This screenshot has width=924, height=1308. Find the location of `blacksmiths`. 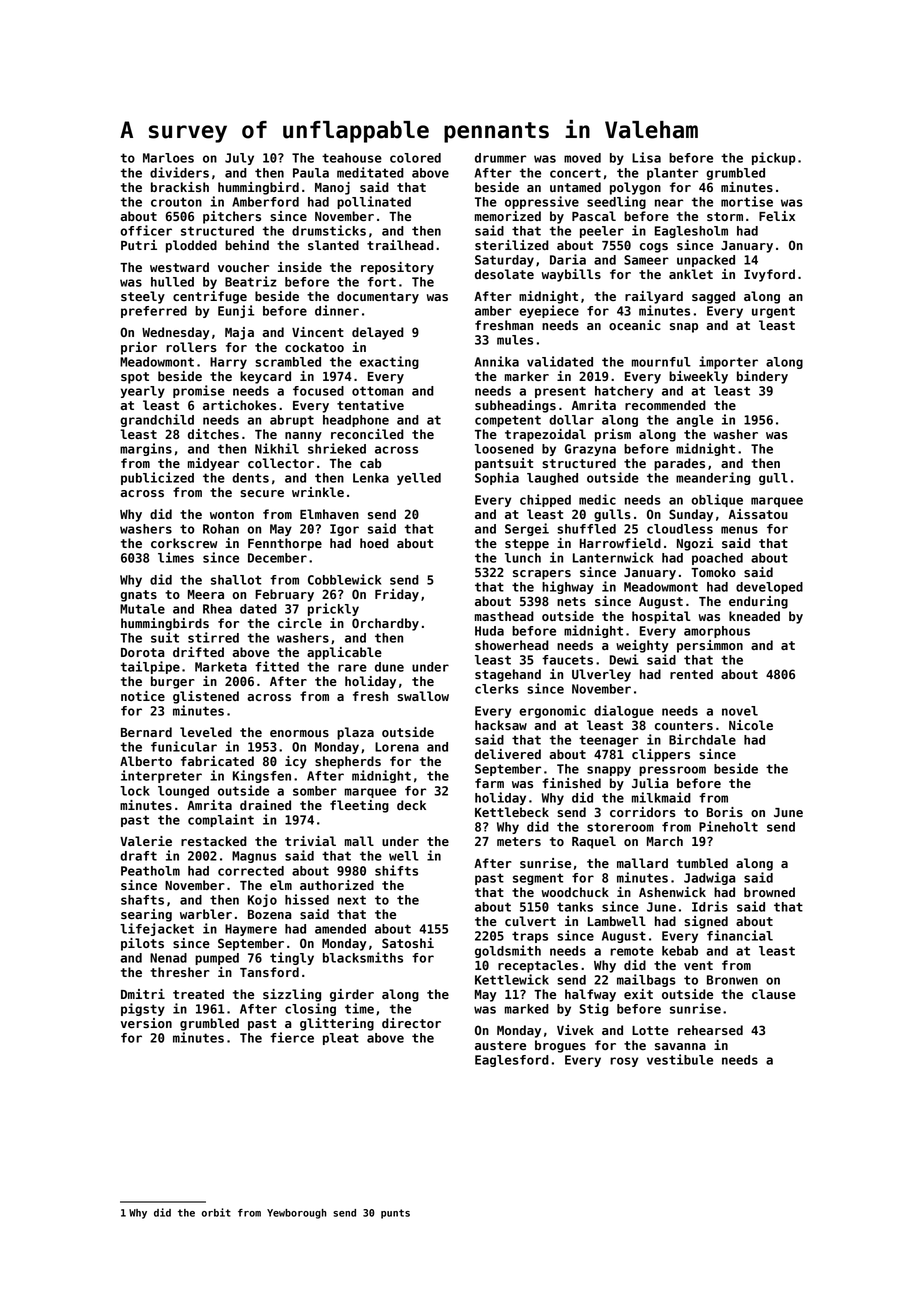

blacksmiths is located at coordinates (363, 957).
